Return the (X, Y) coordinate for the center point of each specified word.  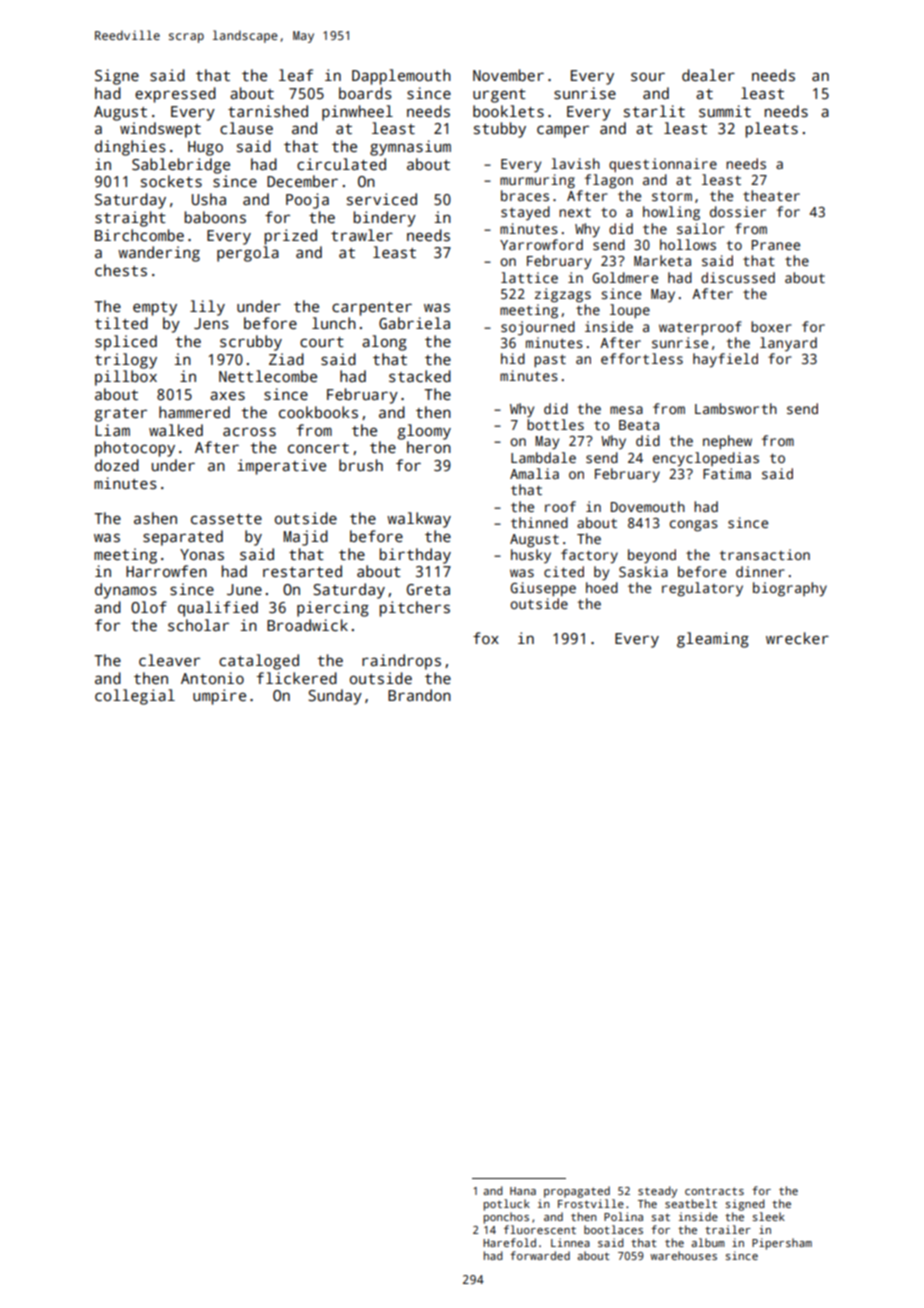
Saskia (643, 571)
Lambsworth (736, 408)
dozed (117, 465)
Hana (523, 1191)
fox (486, 638)
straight (130, 219)
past (550, 361)
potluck (507, 1205)
